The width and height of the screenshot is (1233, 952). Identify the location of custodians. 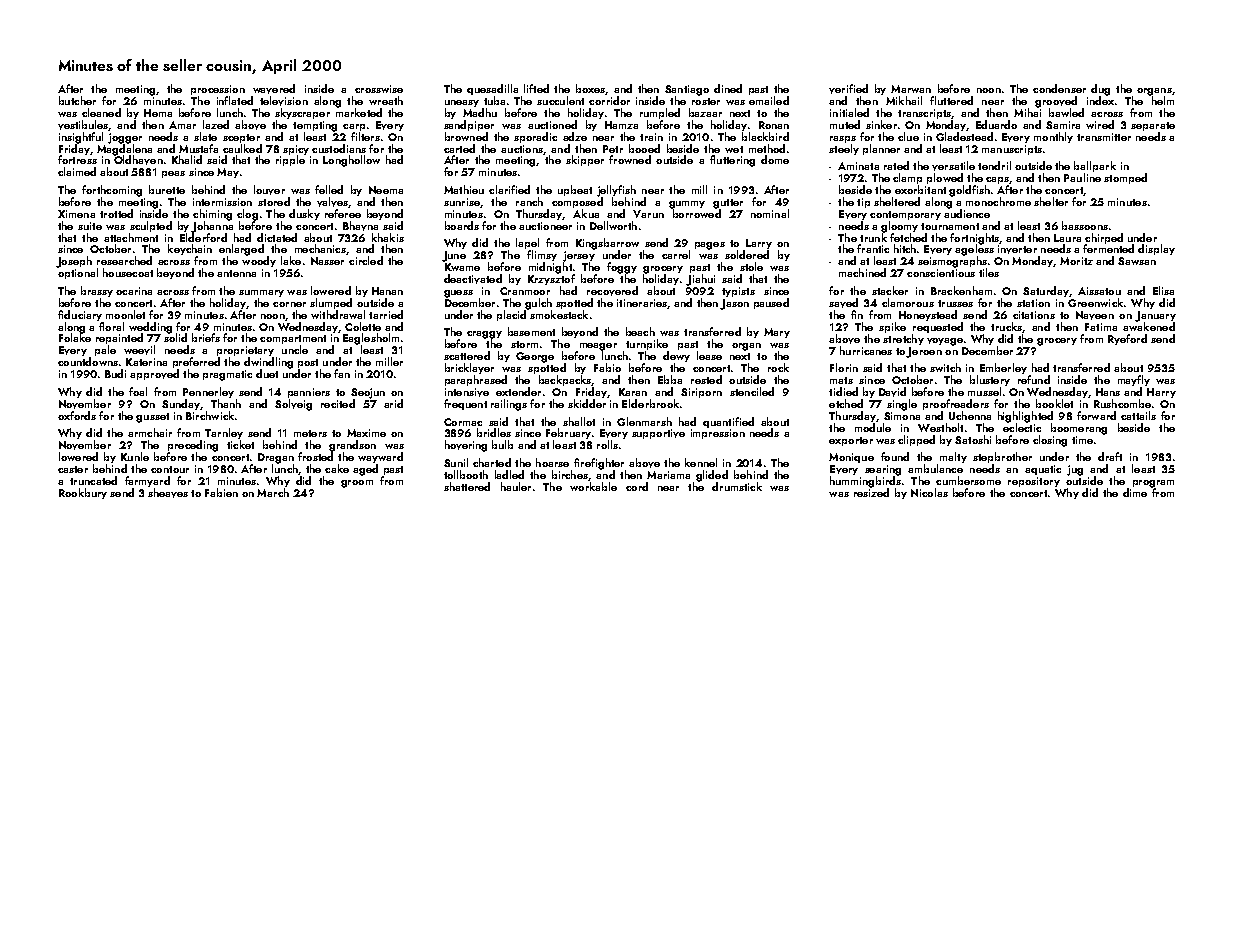
(339, 148).
